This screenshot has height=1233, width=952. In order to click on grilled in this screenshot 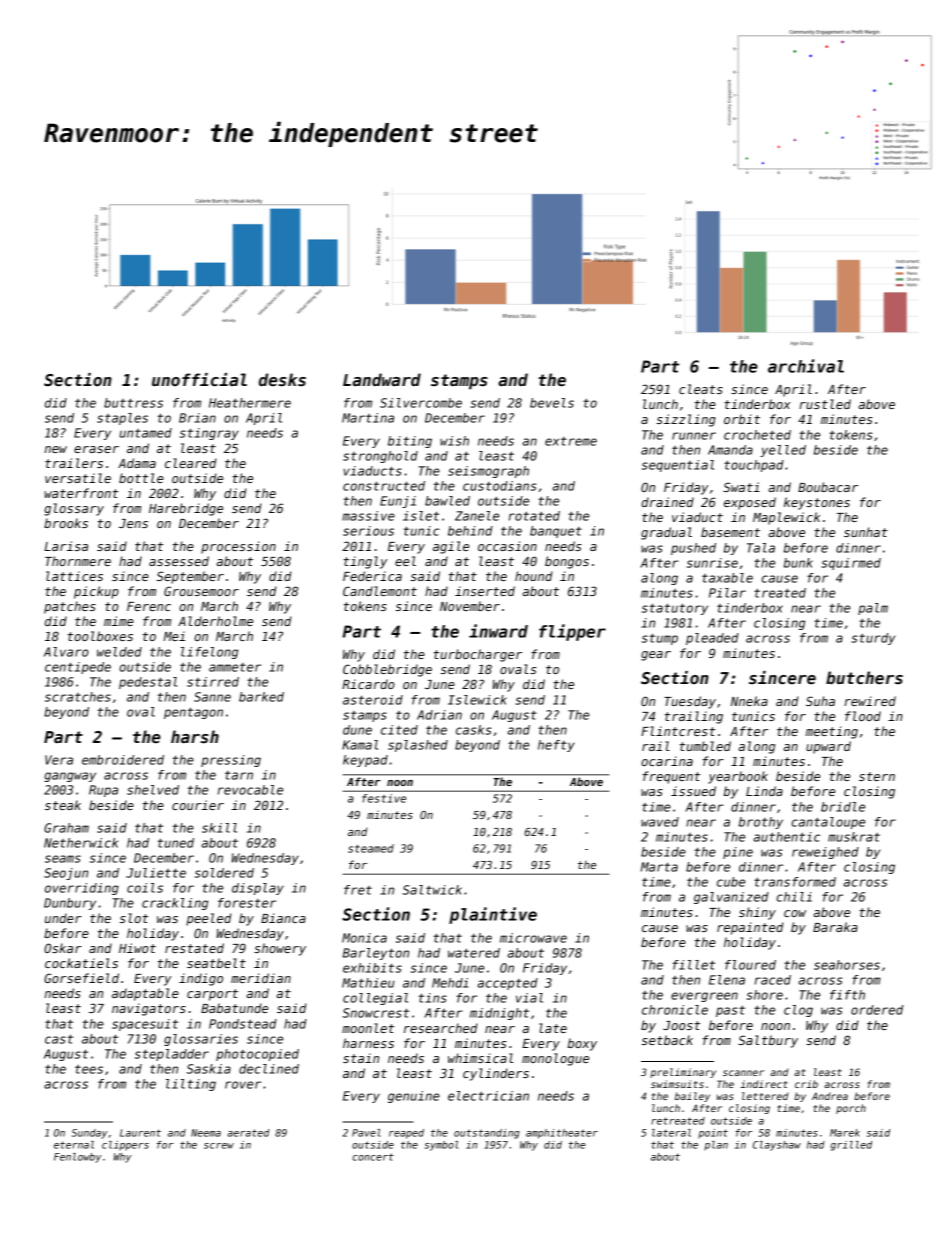, I will do `click(851, 1146)`.
